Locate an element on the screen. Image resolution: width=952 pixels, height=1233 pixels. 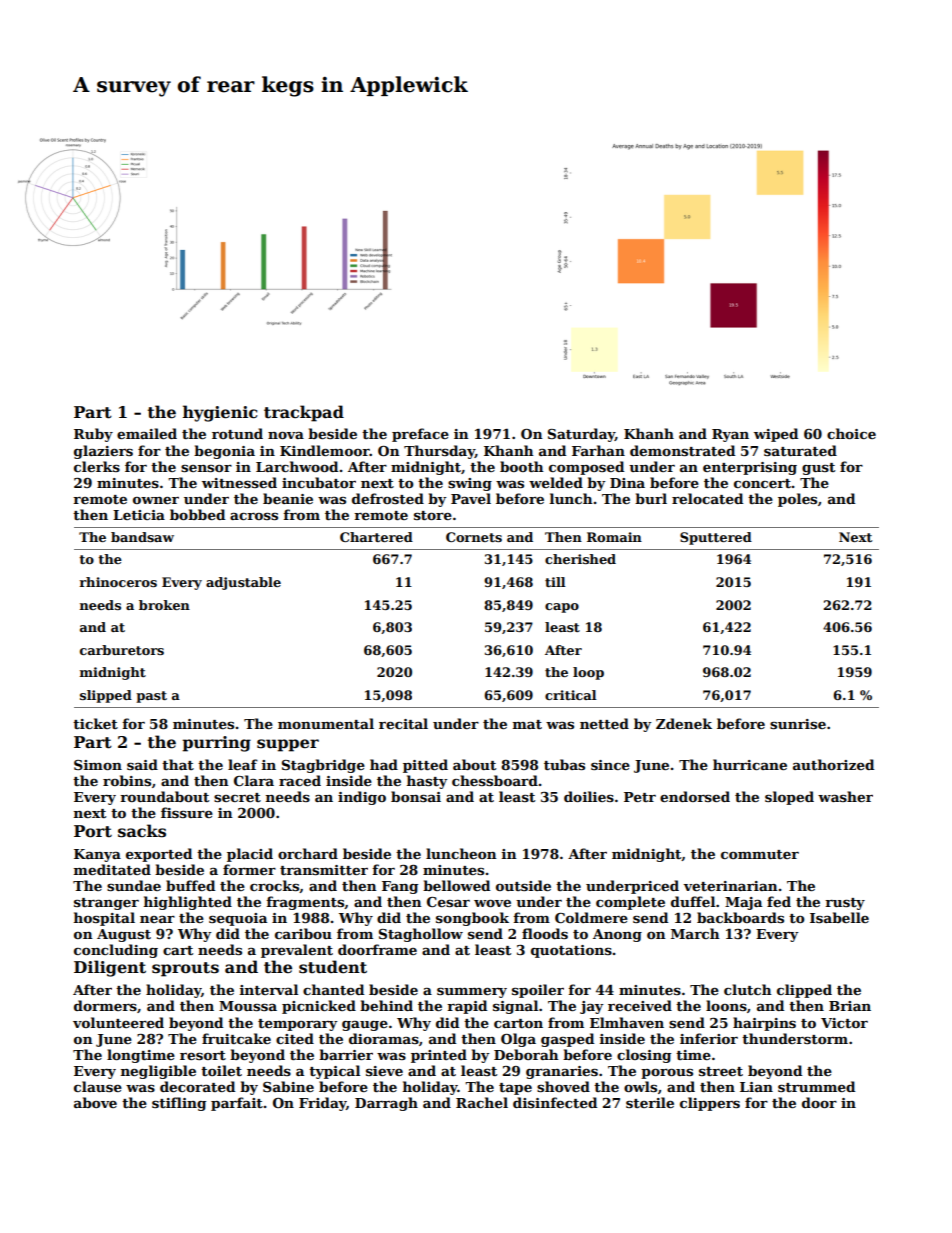
sunrise is located at coordinates (798, 724).
